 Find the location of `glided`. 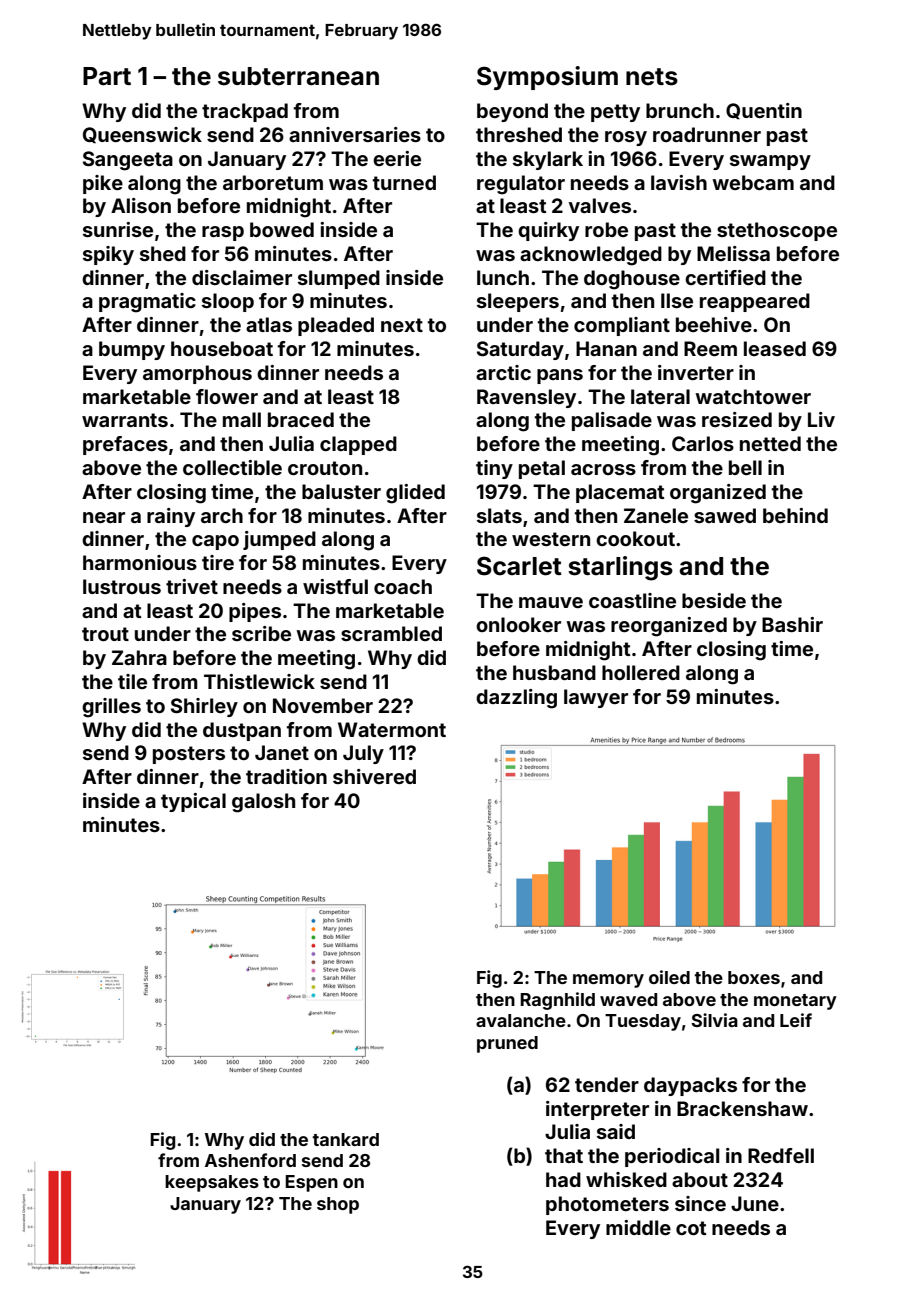

glided is located at coordinates (415, 494).
